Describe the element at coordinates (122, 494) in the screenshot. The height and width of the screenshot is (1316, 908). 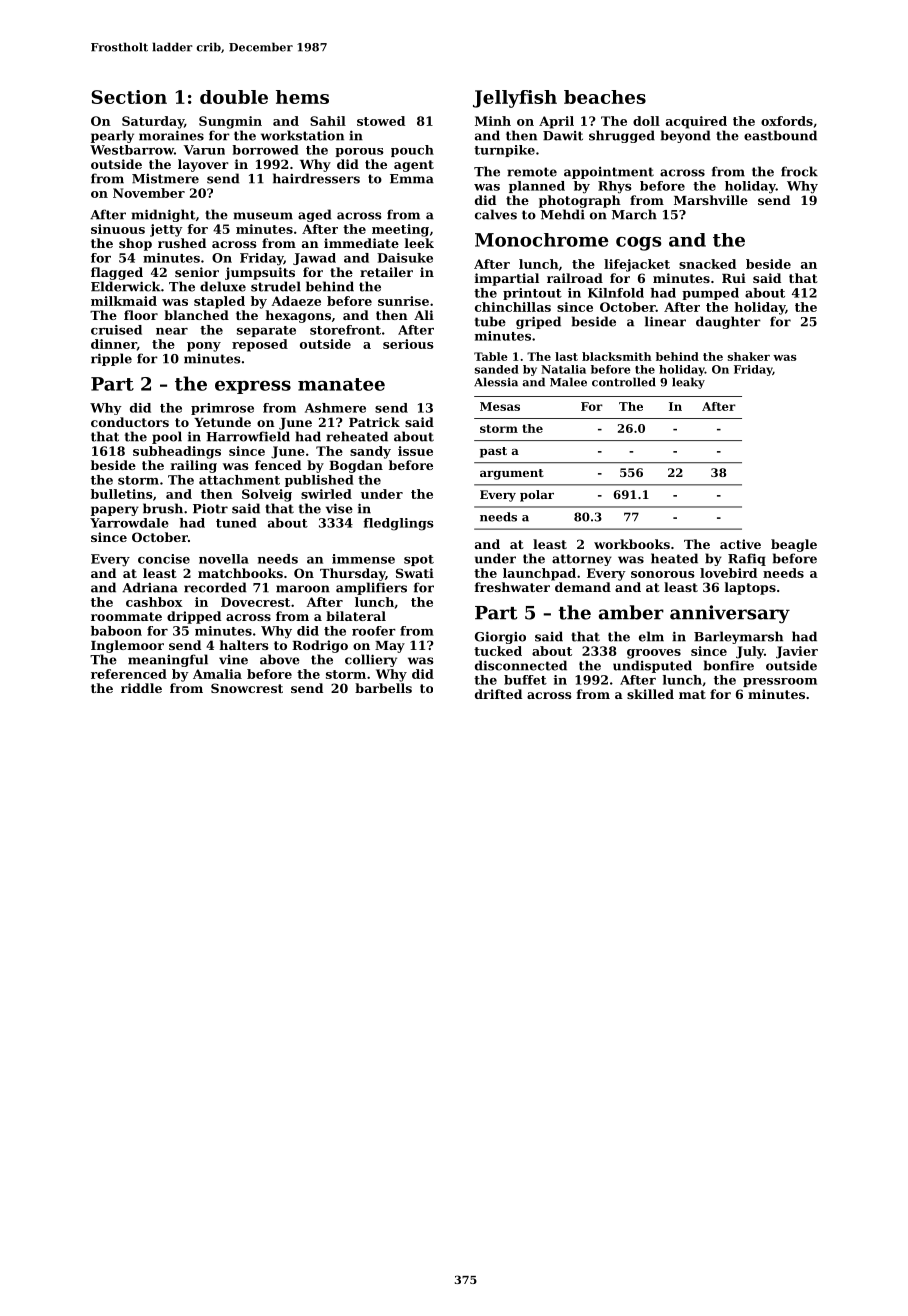
I see `bulletins` at that location.
